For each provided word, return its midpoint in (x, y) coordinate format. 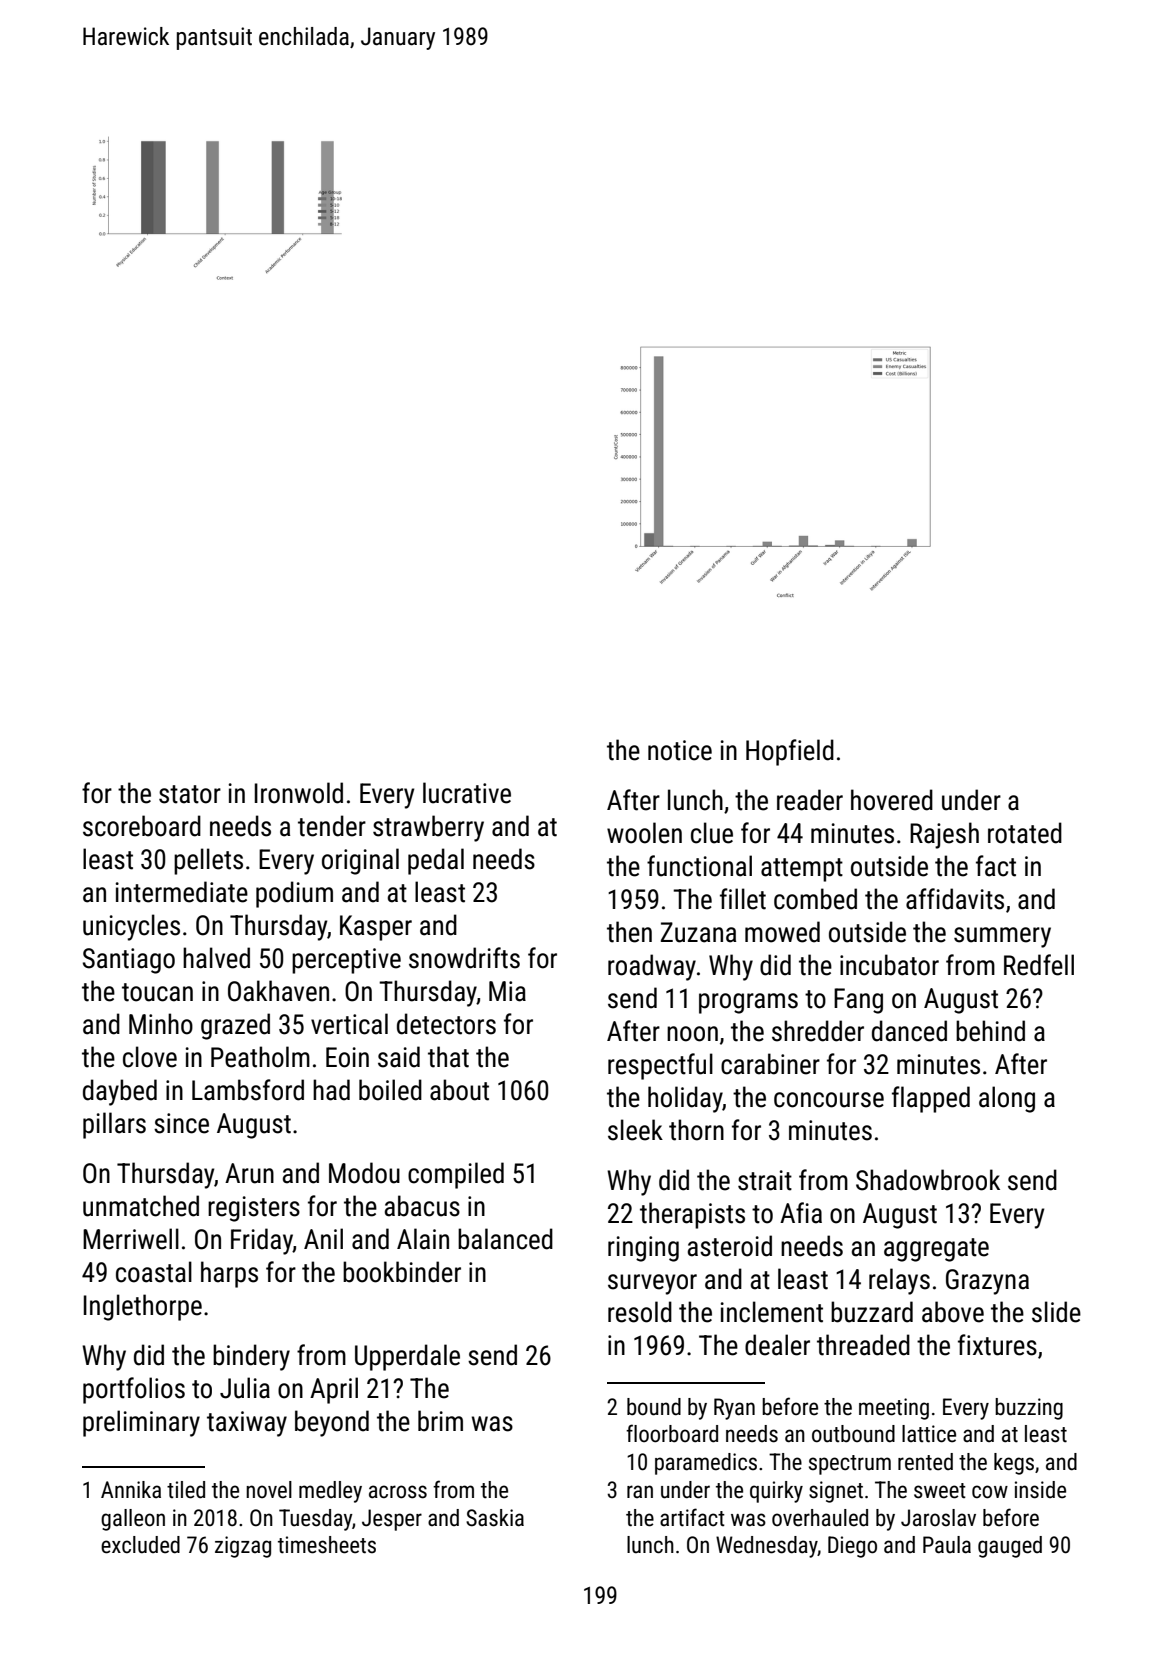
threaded (863, 1345)
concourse (829, 1100)
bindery (251, 1357)
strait (765, 1180)
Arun (249, 1173)
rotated (1025, 833)
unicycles (131, 927)
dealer (777, 1345)
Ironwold (299, 793)
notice (680, 750)
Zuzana (698, 932)
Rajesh (944, 835)
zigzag (243, 1547)
